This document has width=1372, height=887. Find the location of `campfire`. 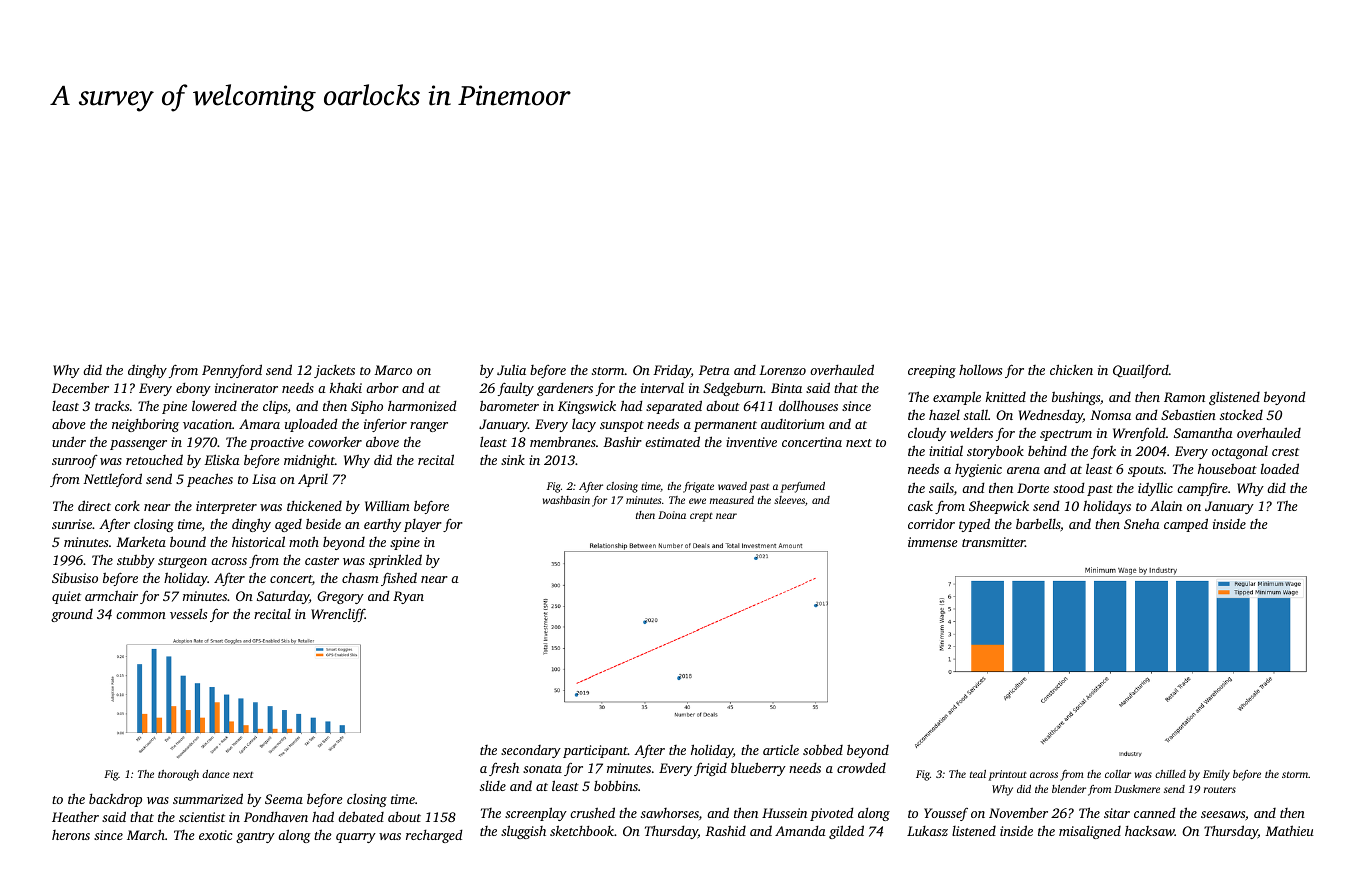

campfire is located at coordinates (1202, 489).
